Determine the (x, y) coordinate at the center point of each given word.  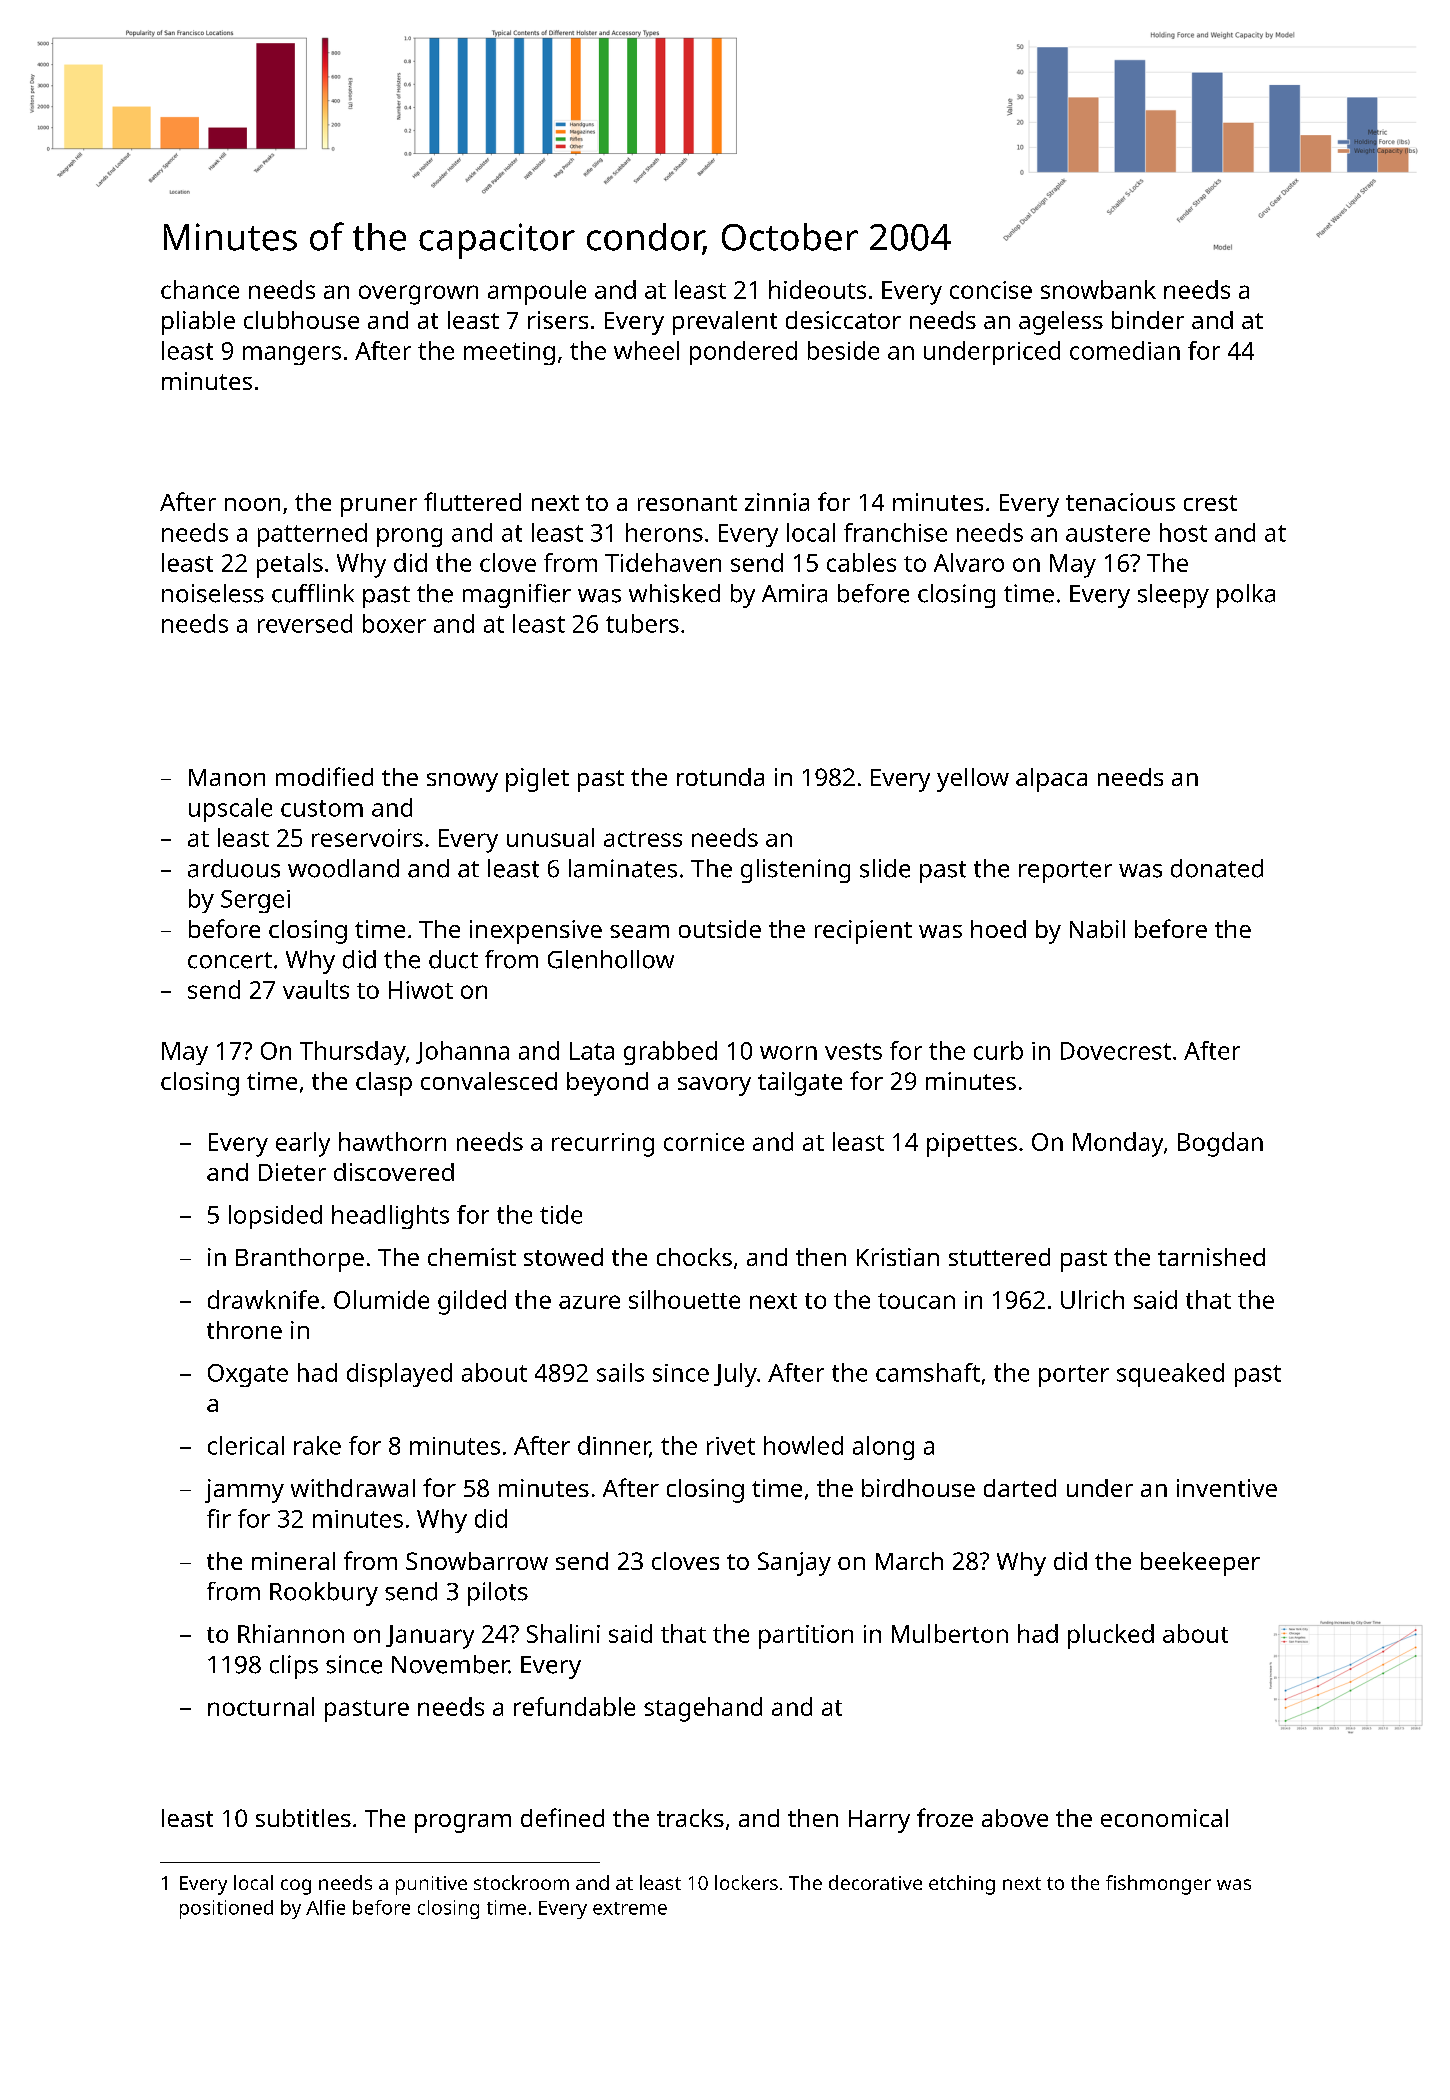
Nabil (1097, 929)
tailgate (800, 1084)
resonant (687, 503)
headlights (390, 1217)
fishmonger (1158, 1885)
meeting (509, 353)
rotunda (720, 777)
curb (998, 1050)
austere (1108, 533)
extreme (630, 1908)
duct (453, 959)
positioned (226, 1909)
